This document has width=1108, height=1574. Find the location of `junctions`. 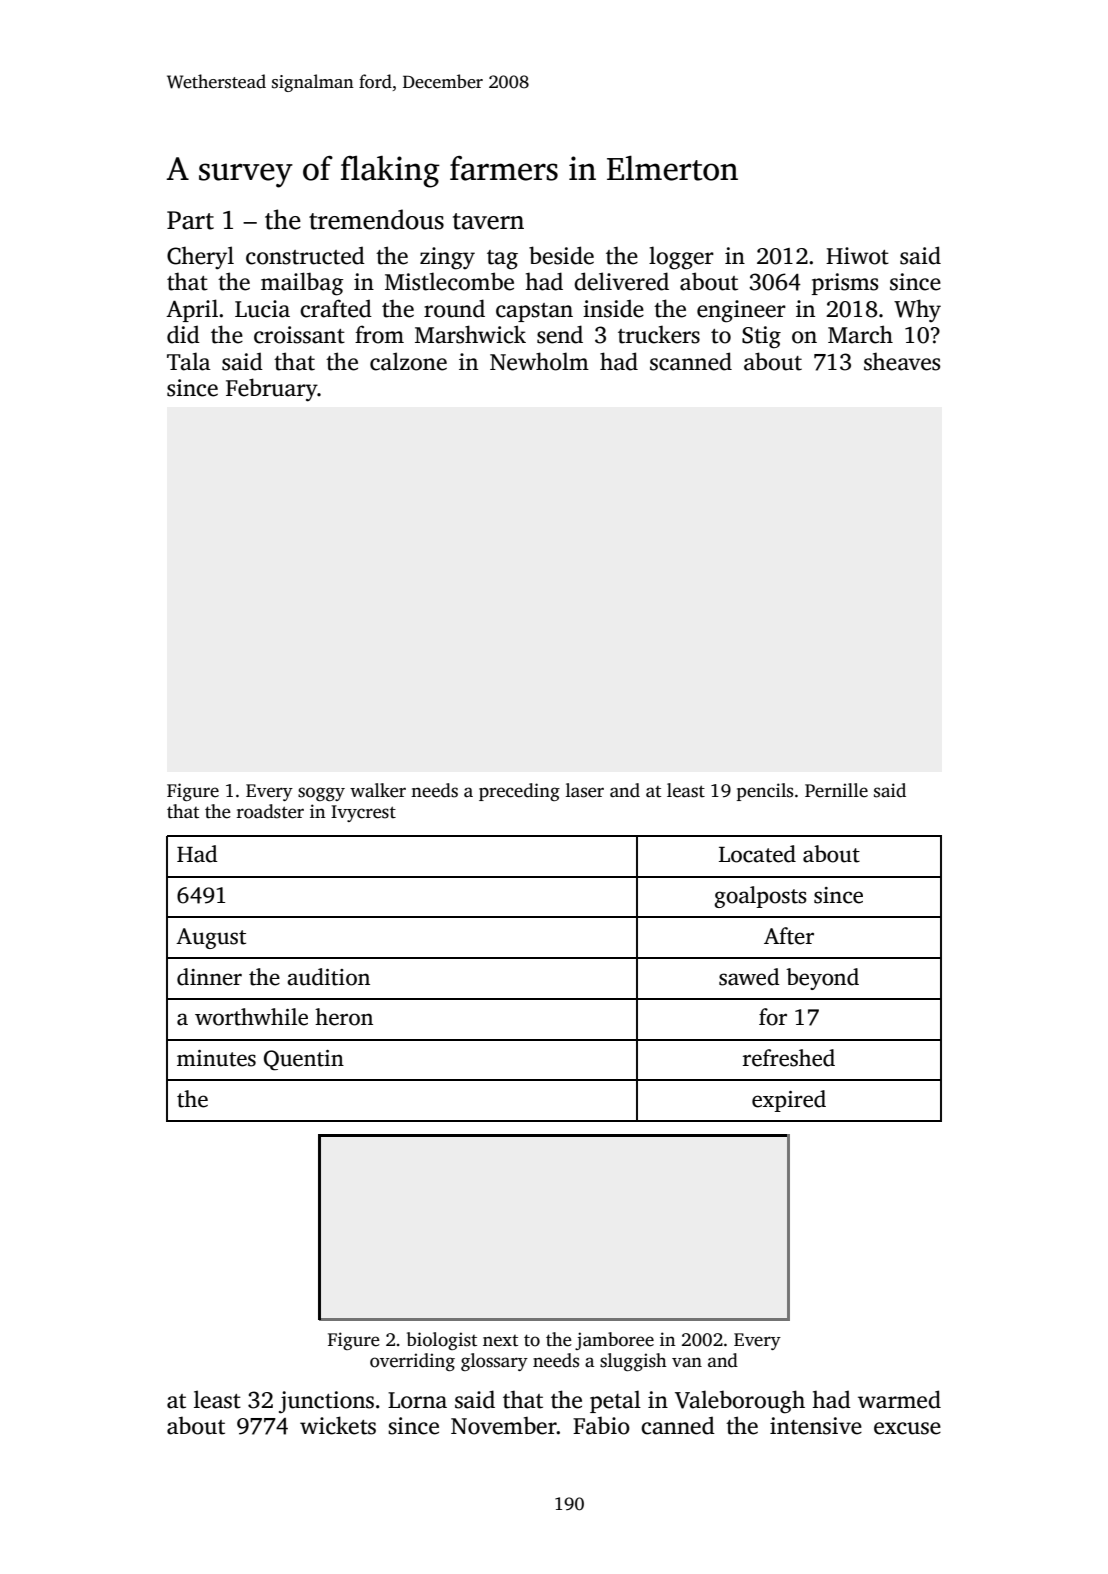

junctions is located at coordinates (326, 1402).
